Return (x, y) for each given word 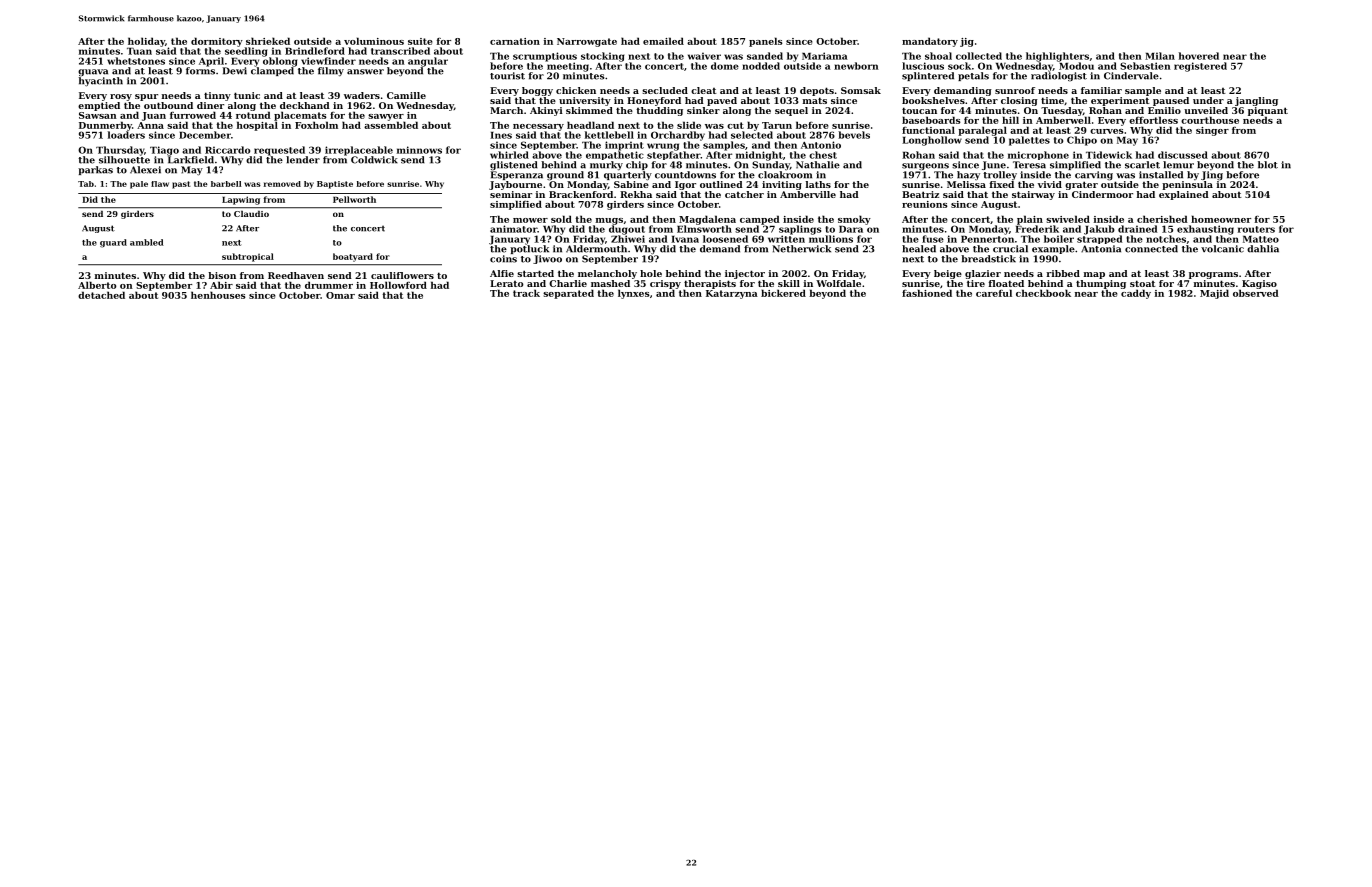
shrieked (268, 41)
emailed (663, 41)
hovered (1199, 56)
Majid (1214, 294)
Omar (340, 295)
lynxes (634, 294)
